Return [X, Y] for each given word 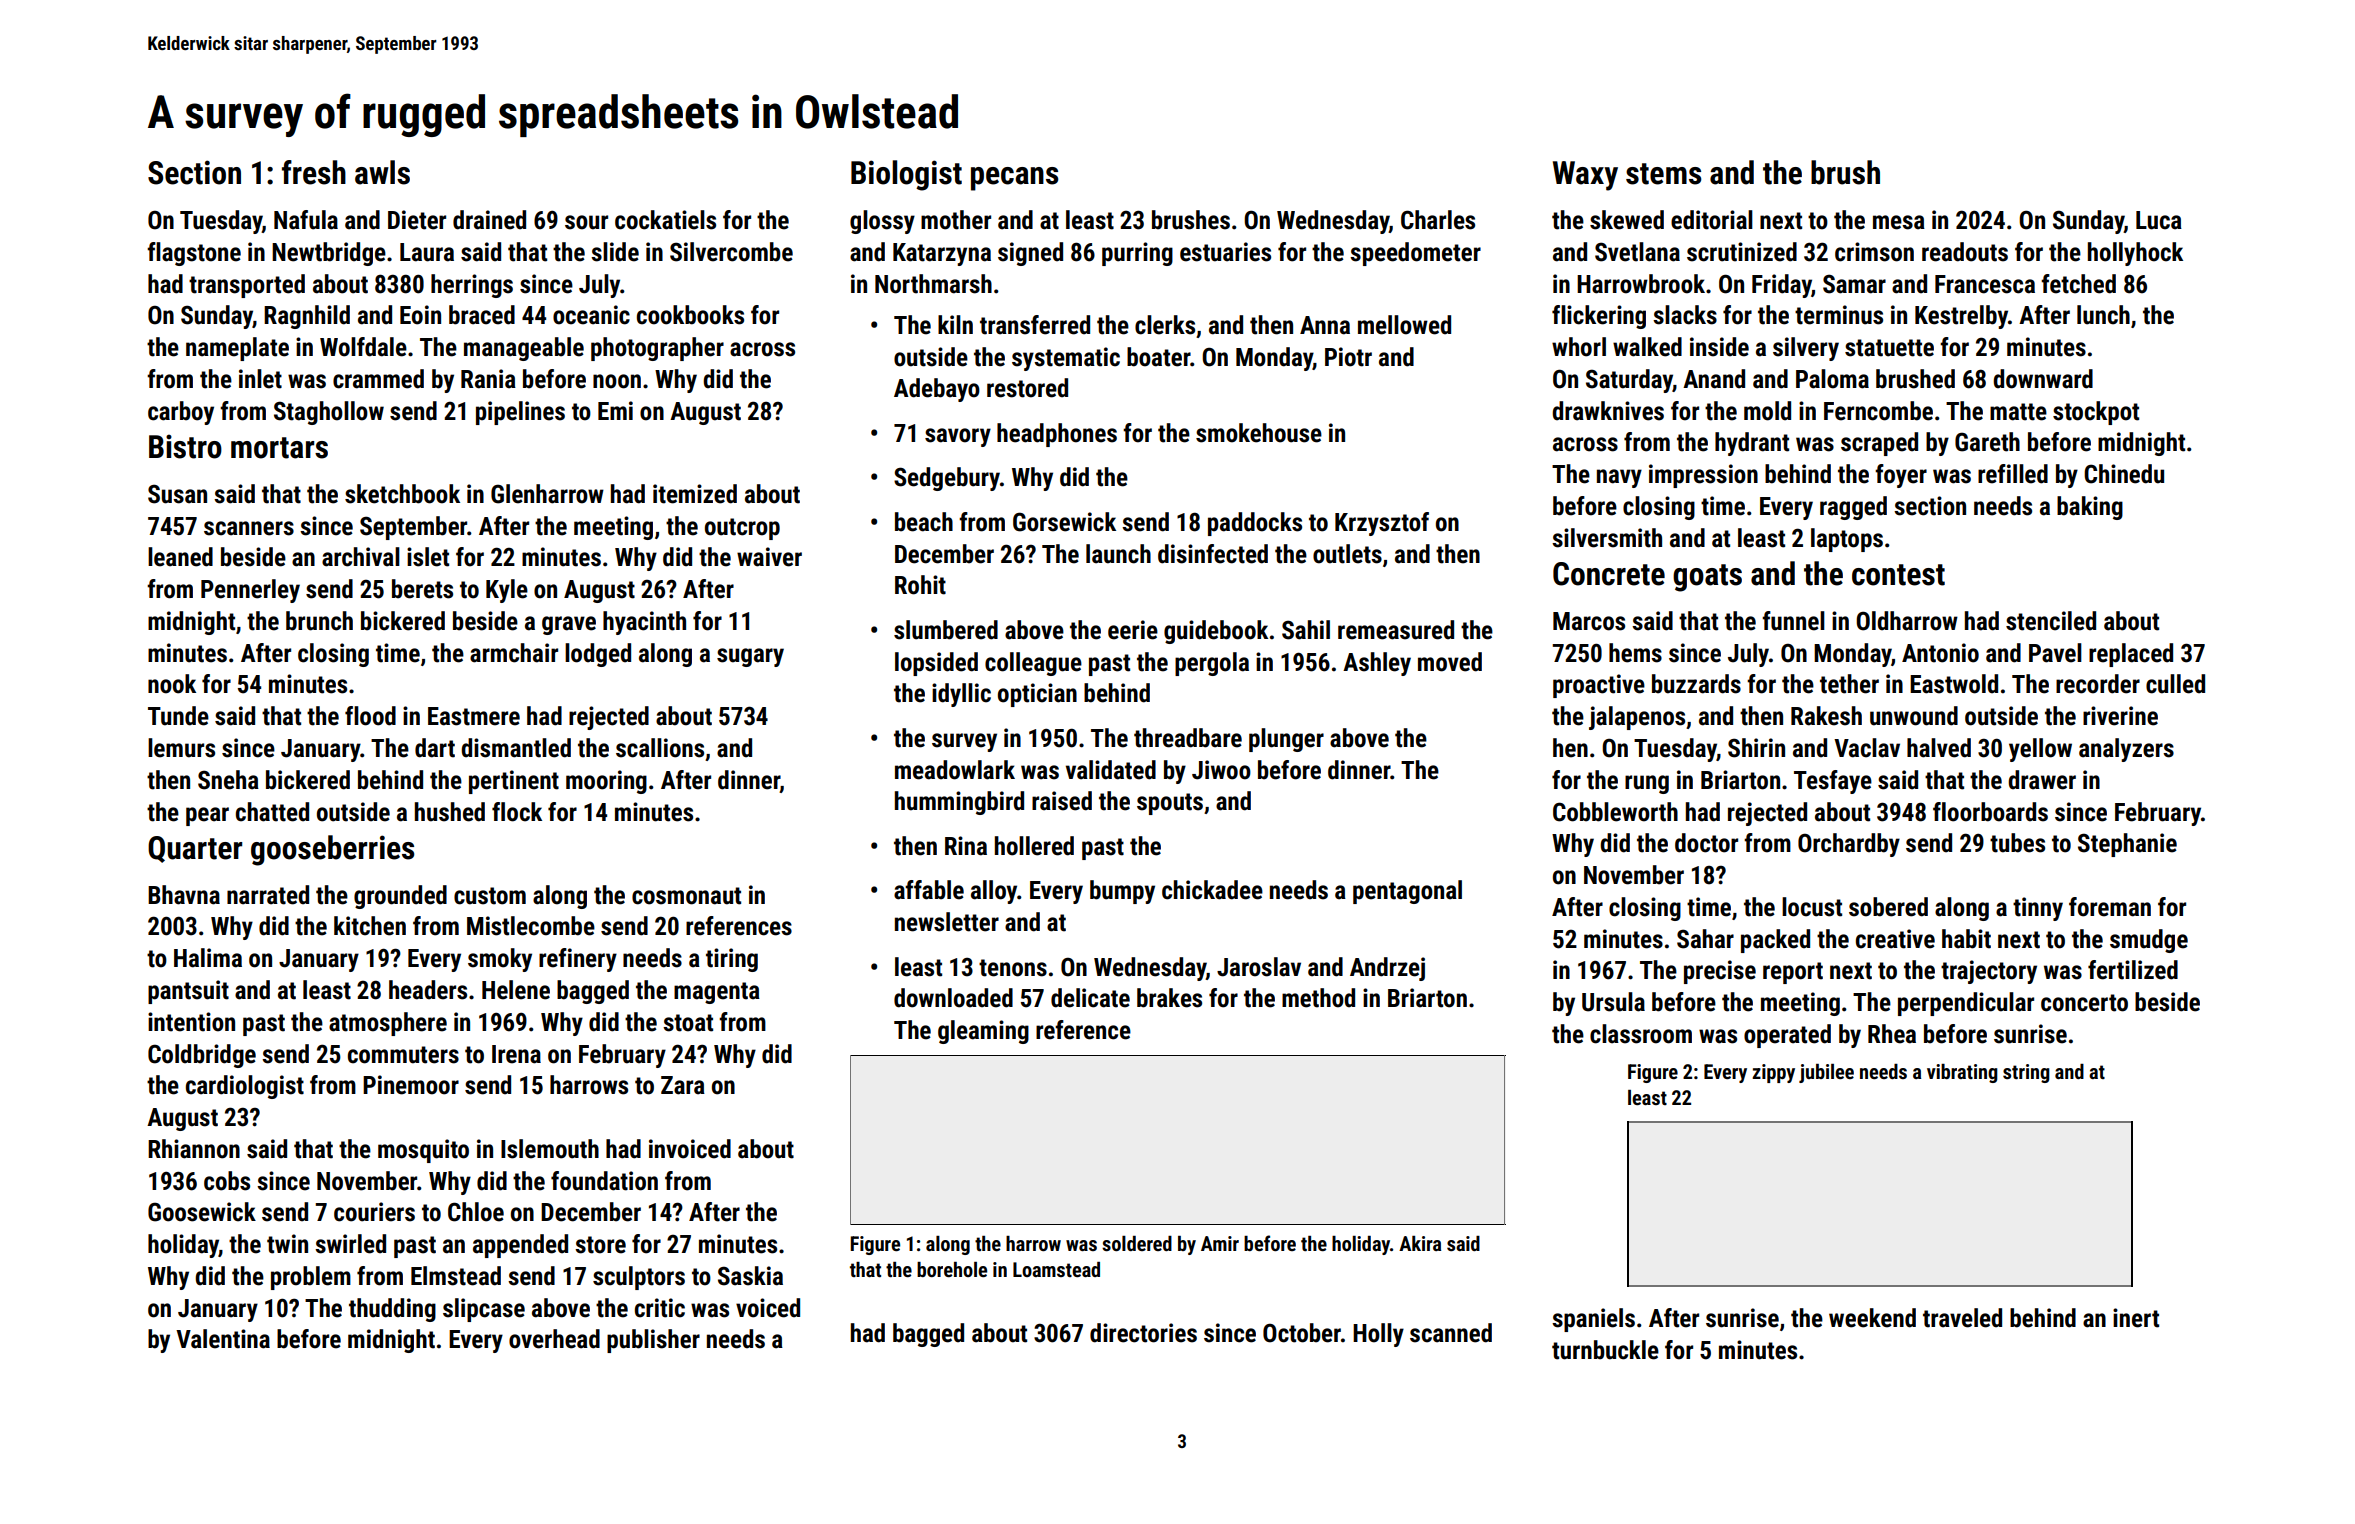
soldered [1137, 1243]
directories [1143, 1333]
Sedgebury [947, 479]
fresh [314, 172]
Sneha [228, 780]
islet [428, 557]
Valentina [223, 1339]
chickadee [1212, 890]
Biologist [906, 175]
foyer [1901, 476]
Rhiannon [194, 1149]
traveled [1962, 1318]
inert [2136, 1318]
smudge [2149, 941]
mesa [1899, 222]
